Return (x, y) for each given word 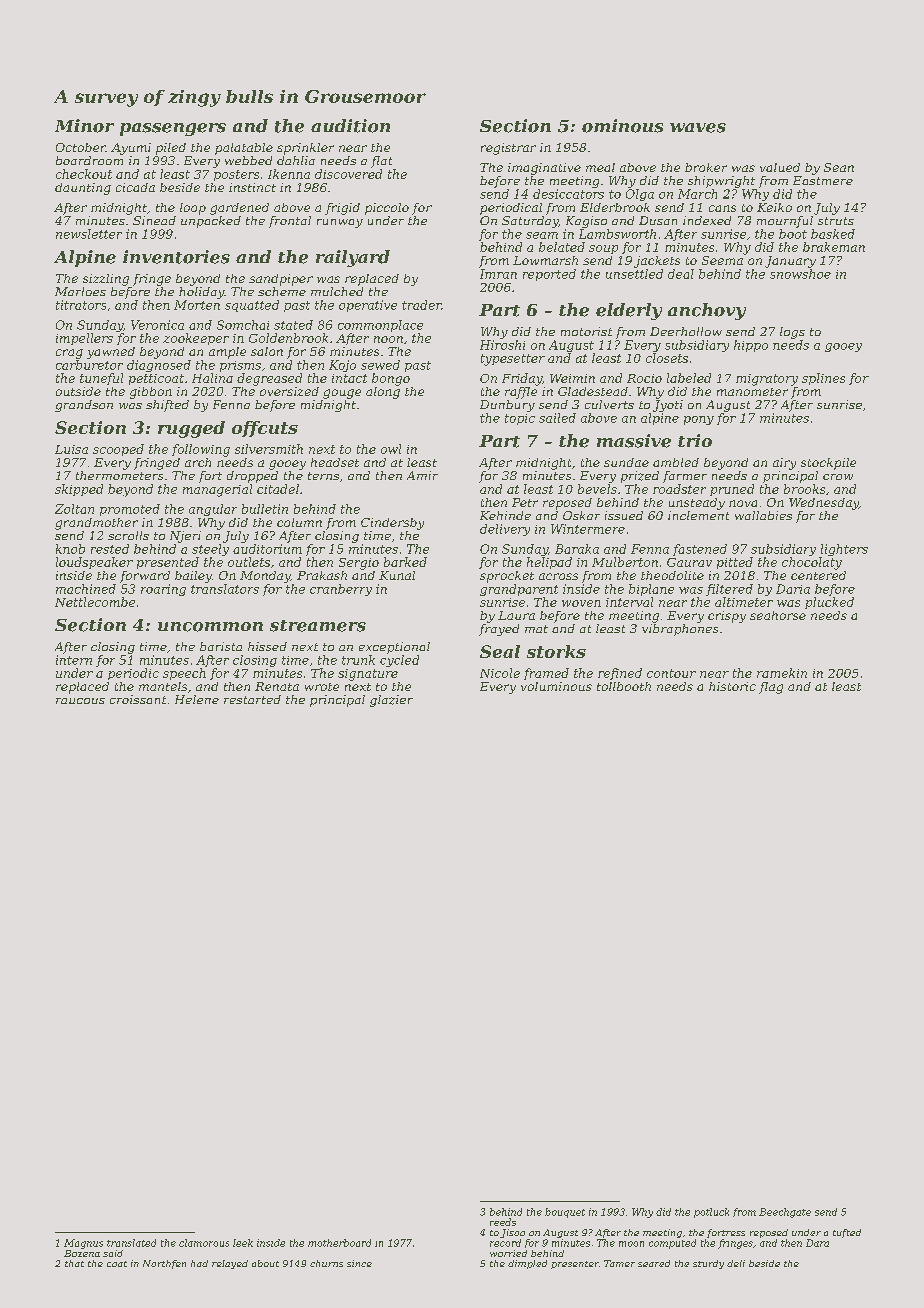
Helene (197, 699)
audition (350, 126)
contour (671, 673)
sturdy (708, 1264)
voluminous (556, 686)
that (74, 1263)
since (359, 1263)
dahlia (296, 160)
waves (698, 128)
